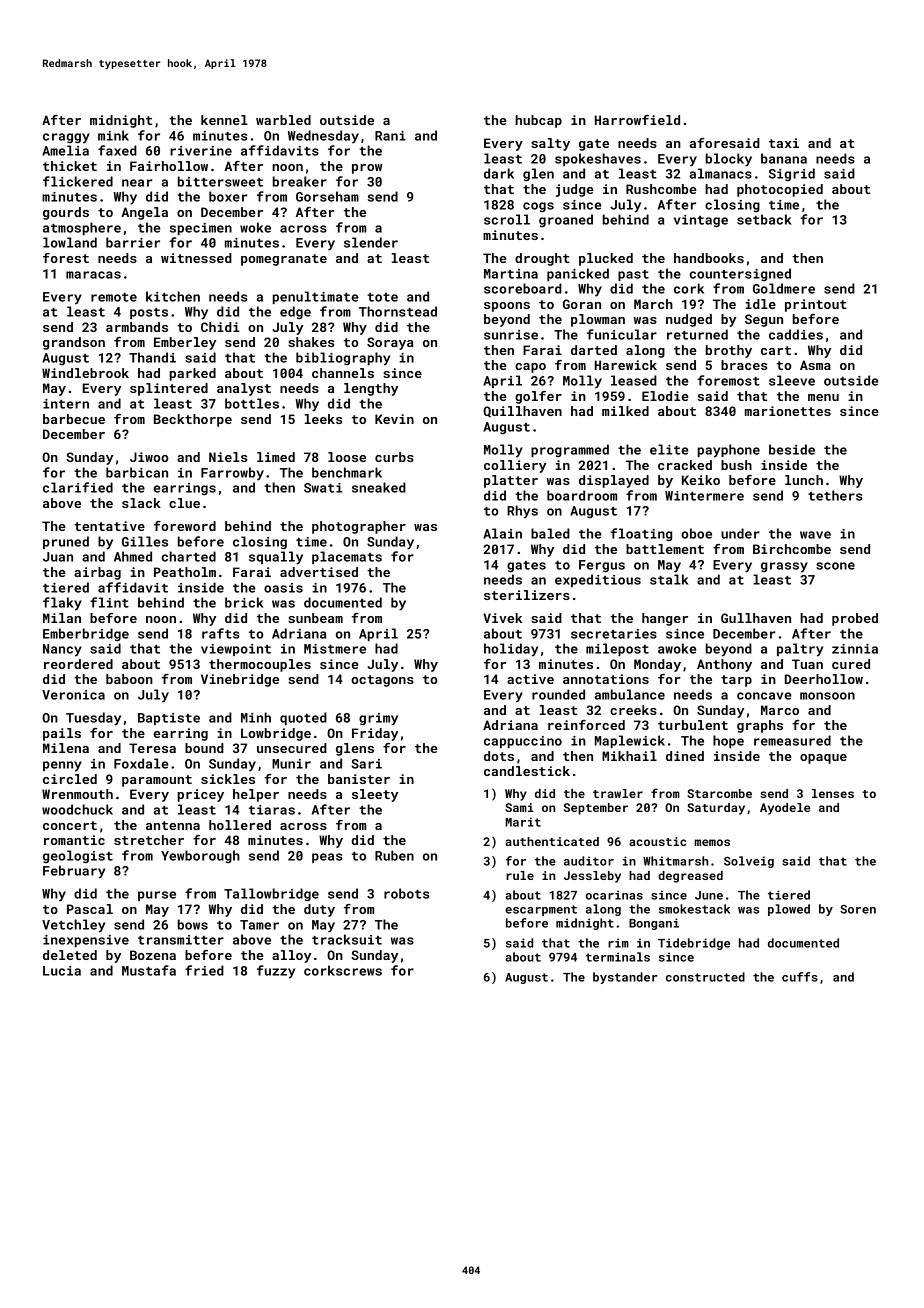  What do you see at coordinates (276, 972) in the screenshot?
I see `fuzzy` at bounding box center [276, 972].
